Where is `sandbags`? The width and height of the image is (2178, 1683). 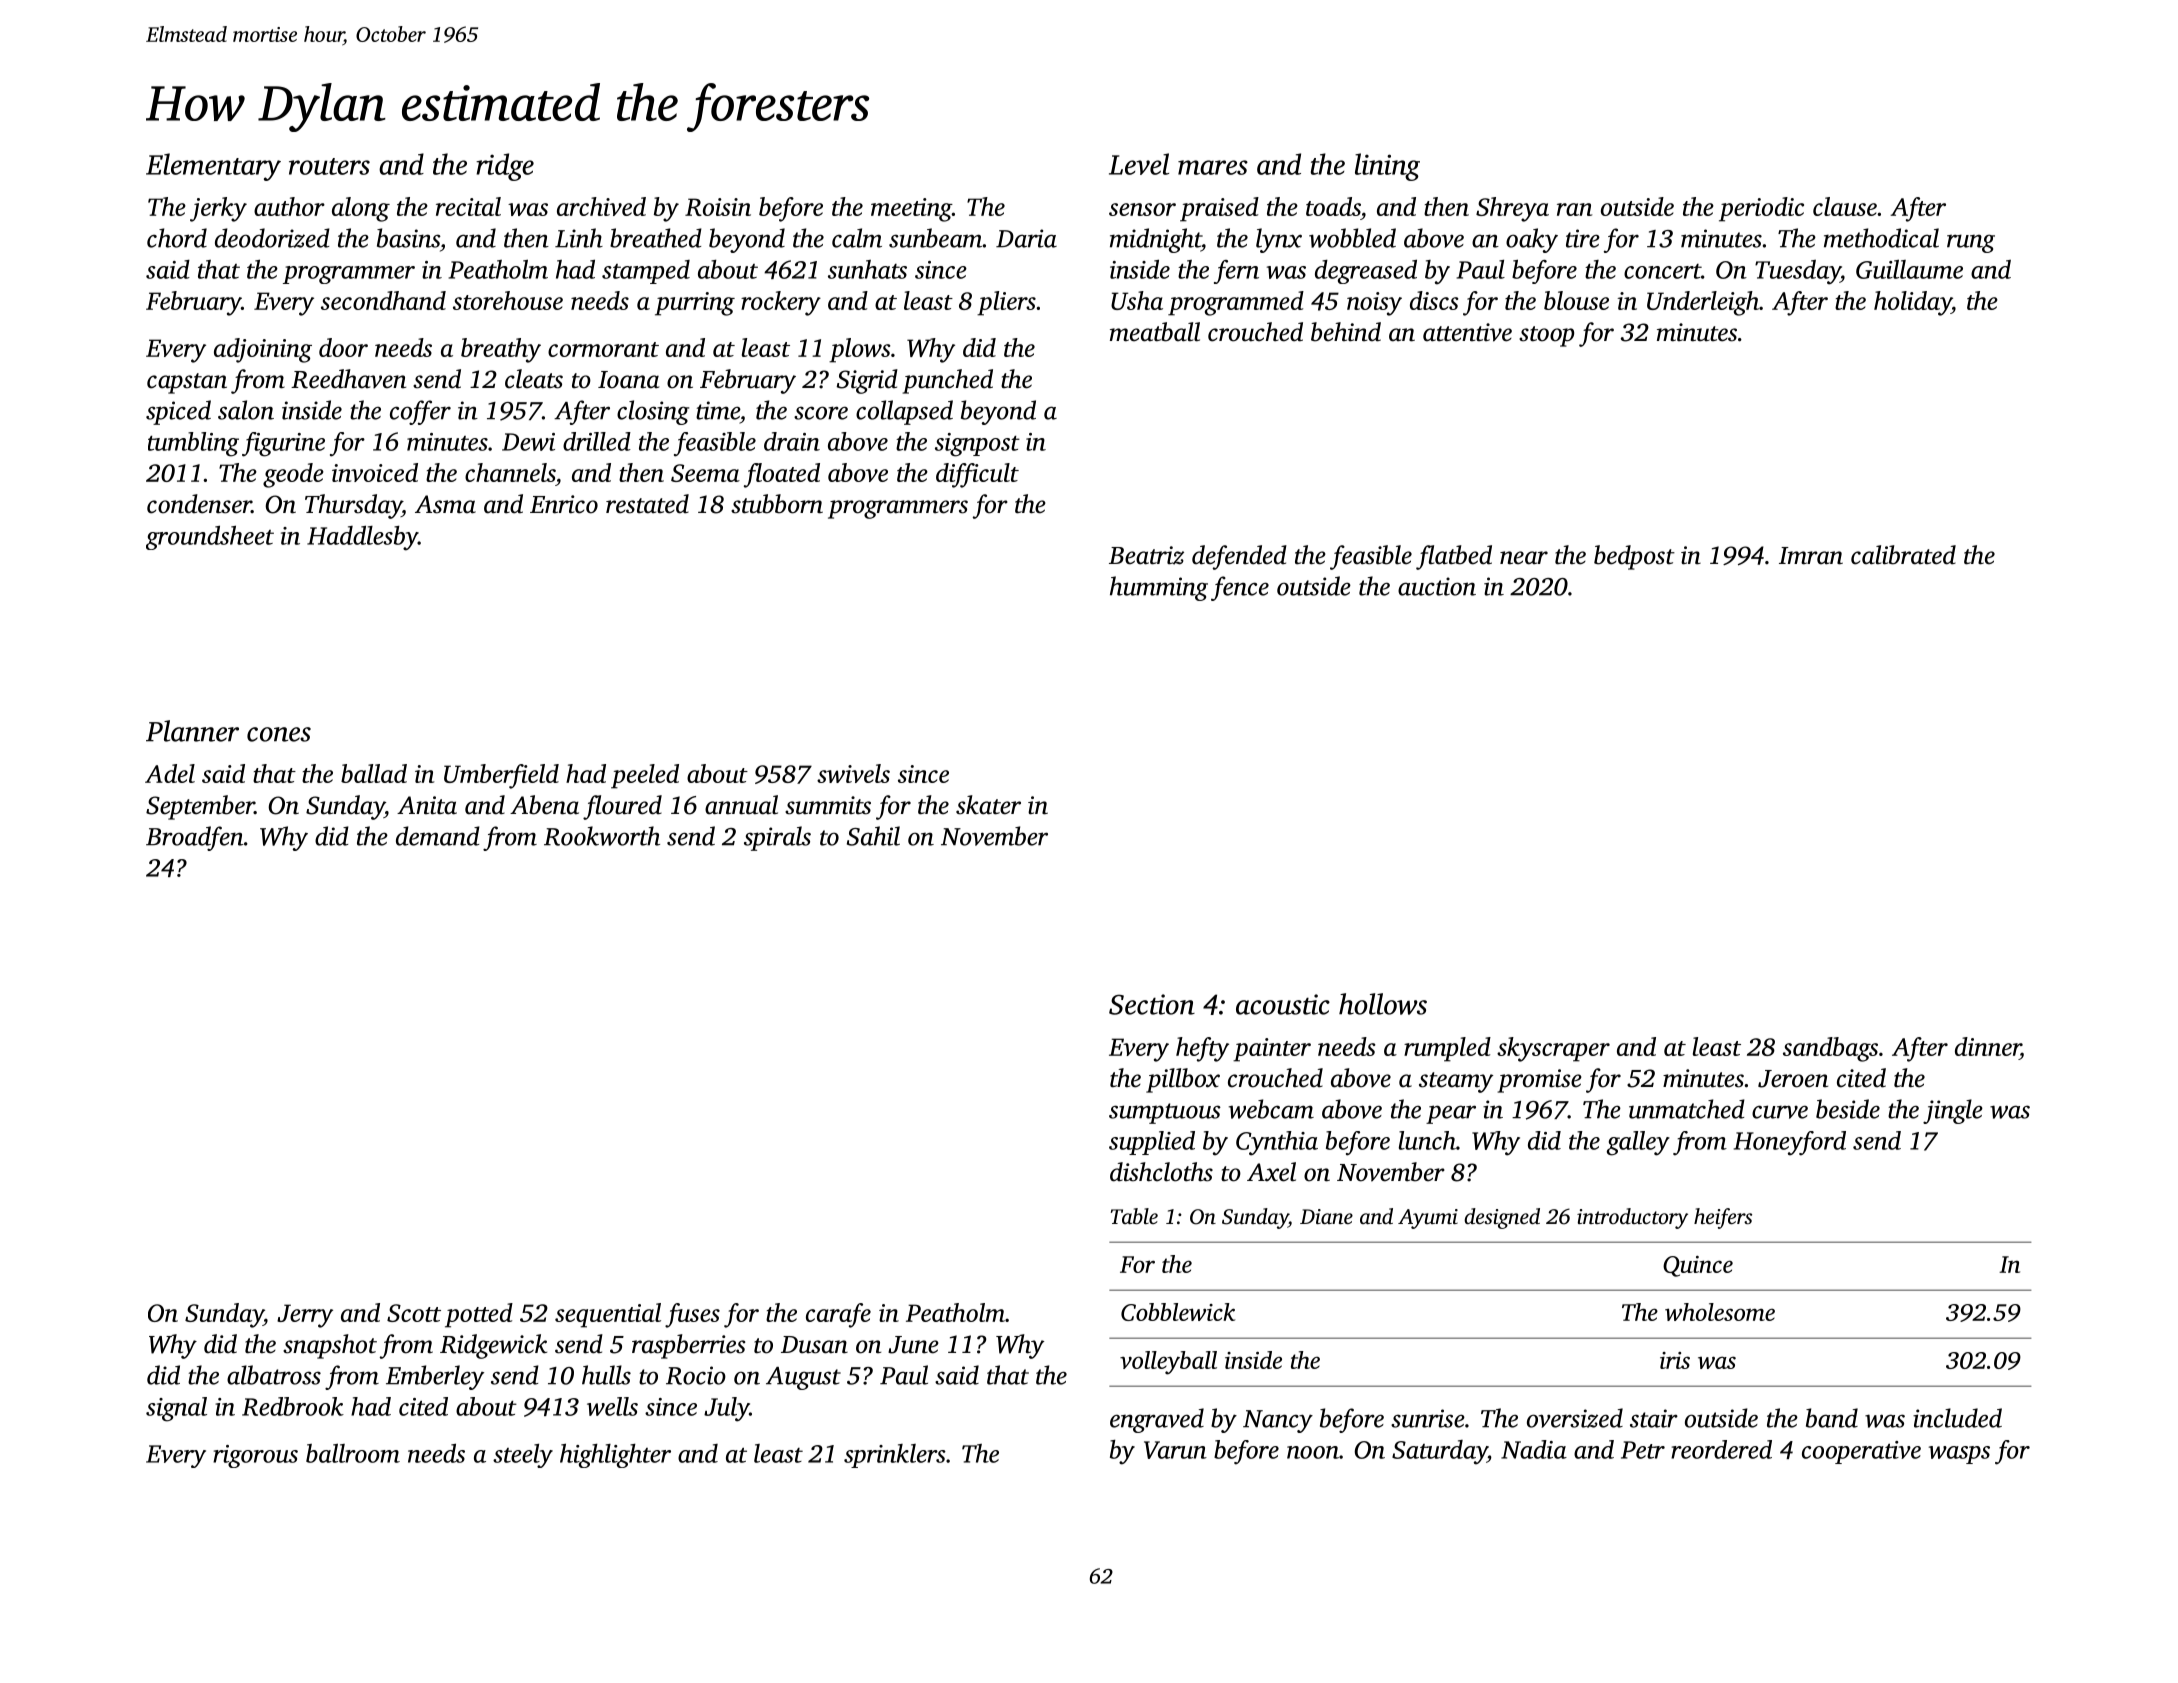 sandbags is located at coordinates (1830, 1049).
